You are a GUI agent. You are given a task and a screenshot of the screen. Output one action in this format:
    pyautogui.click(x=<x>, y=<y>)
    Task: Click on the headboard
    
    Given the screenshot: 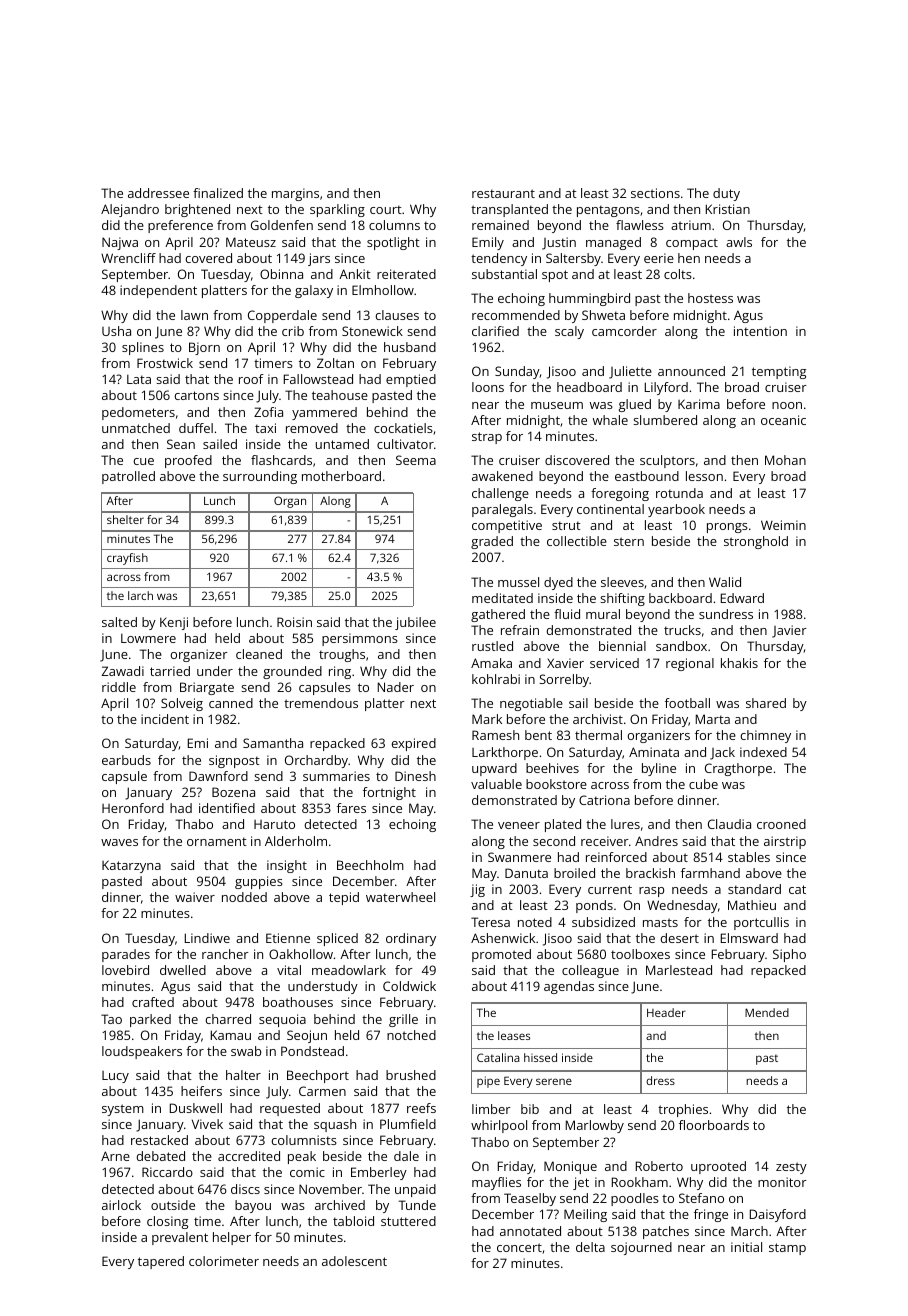 What is the action you would take?
    pyautogui.click(x=589, y=387)
